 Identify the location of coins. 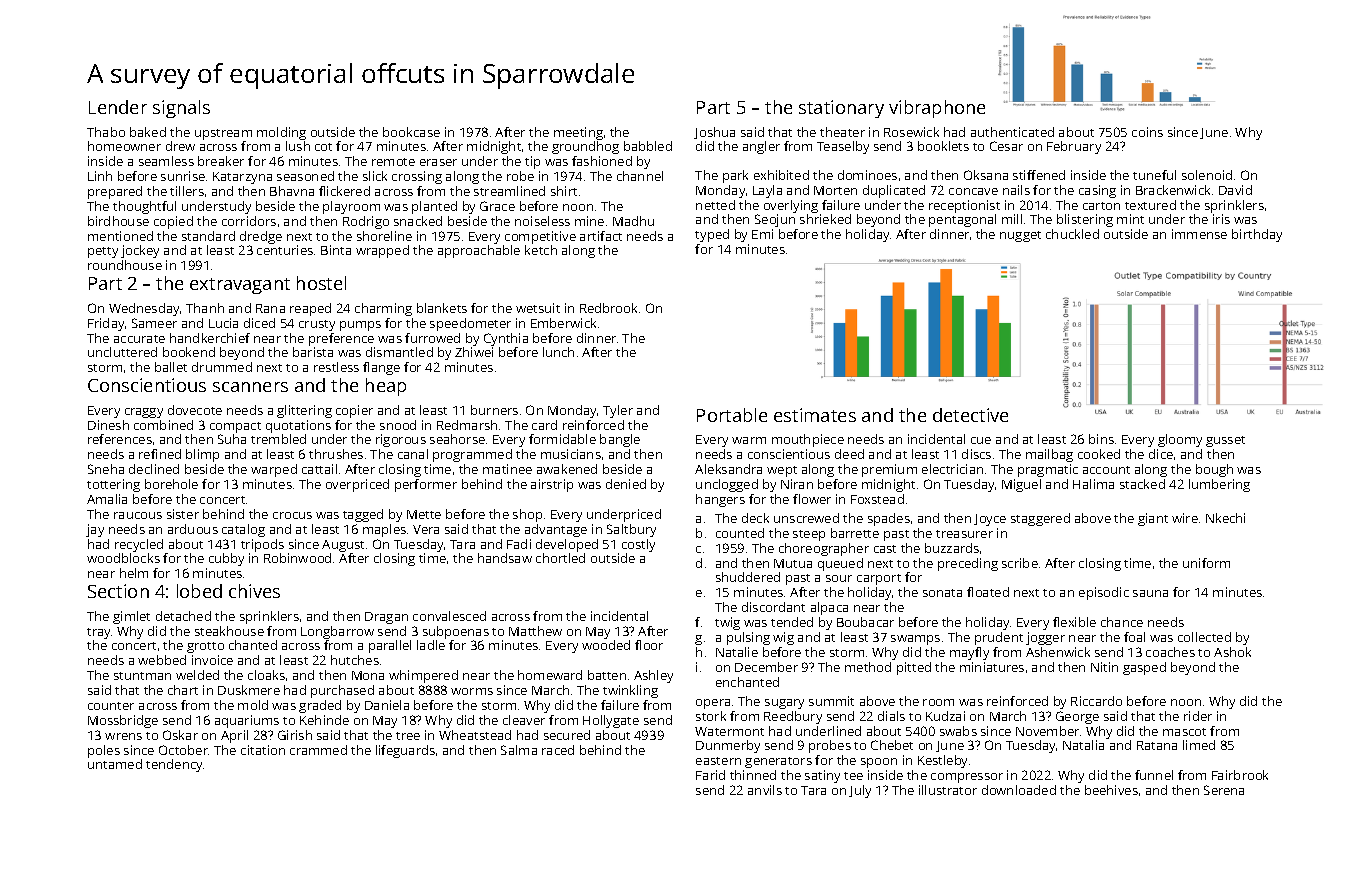
(1147, 132).
